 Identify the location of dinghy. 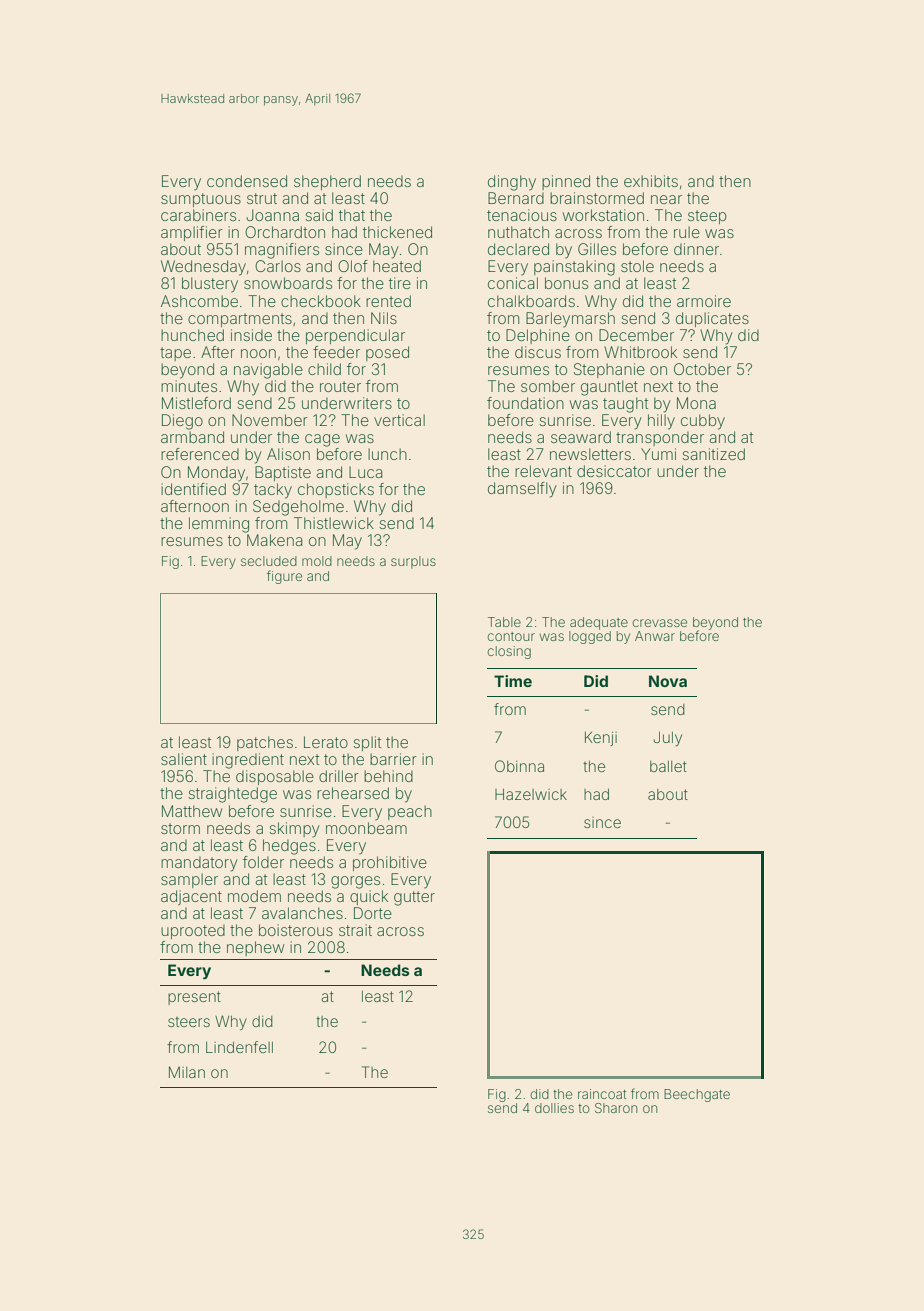
(512, 183).
